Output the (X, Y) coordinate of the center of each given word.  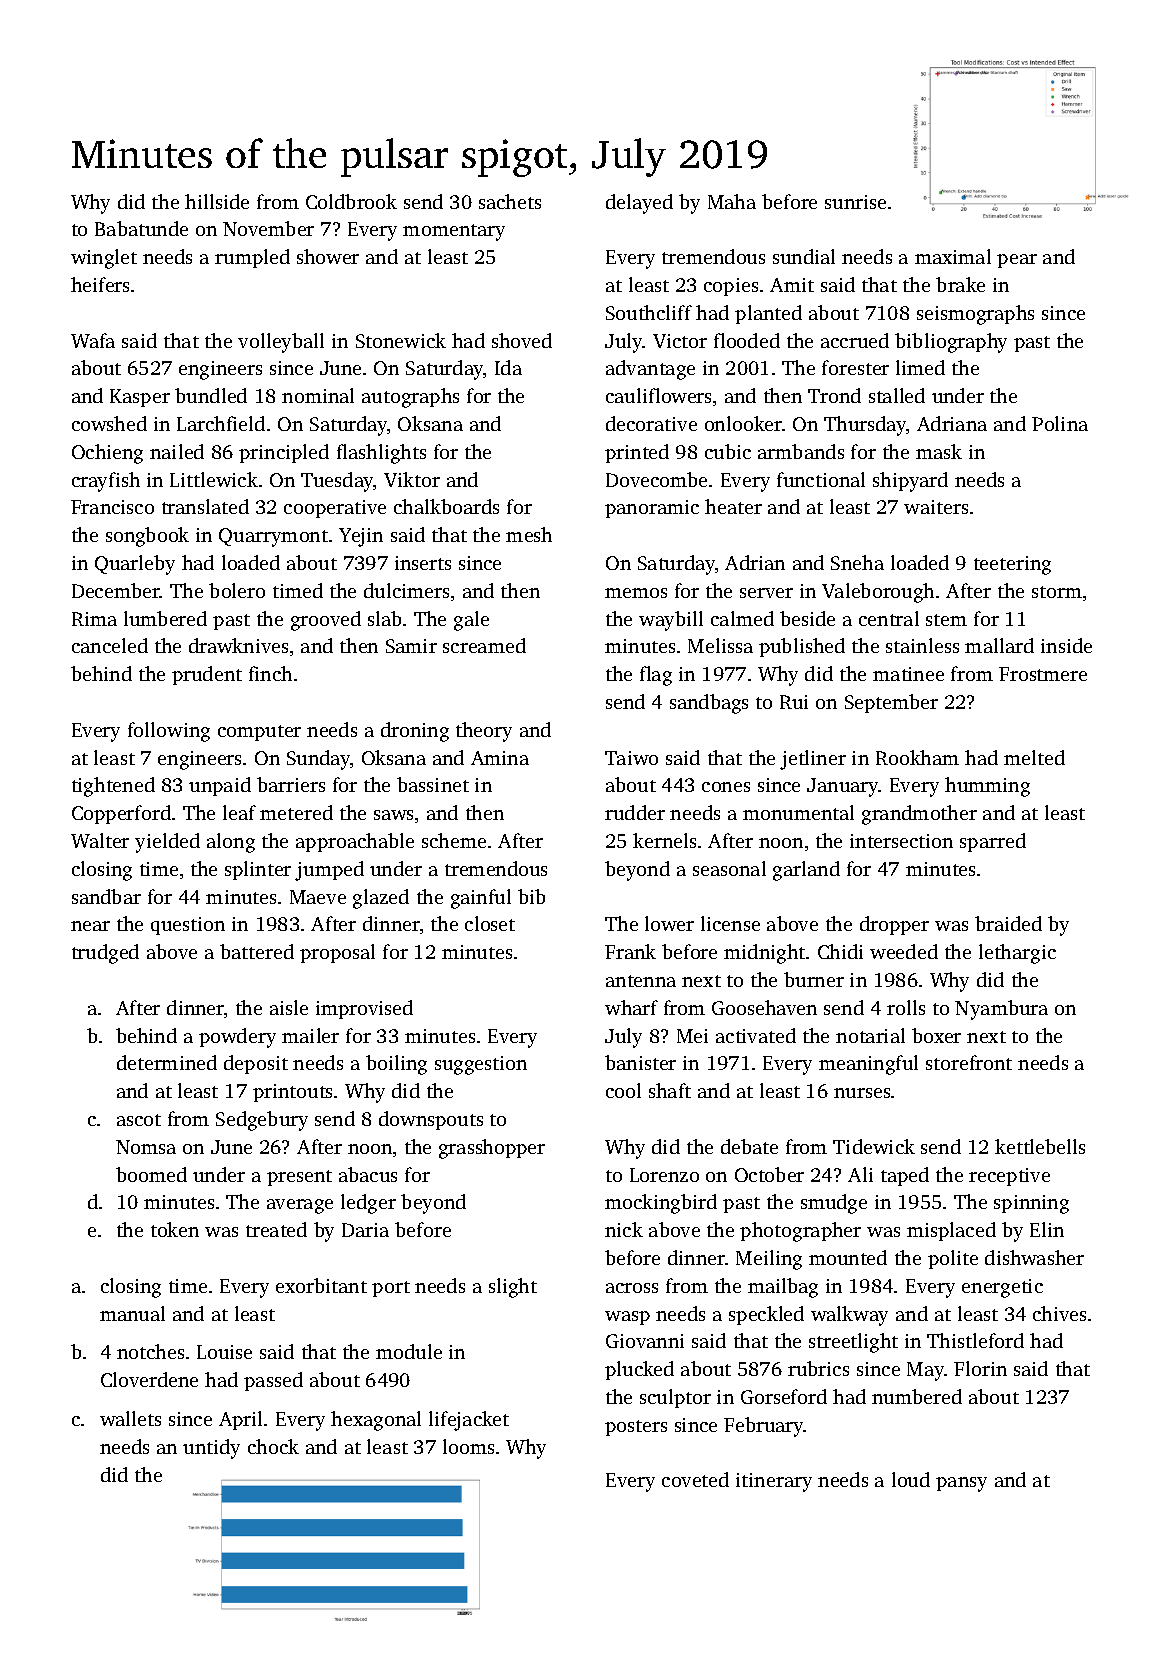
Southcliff (649, 312)
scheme (454, 840)
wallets (130, 1418)
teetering (1012, 565)
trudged (105, 954)
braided (1008, 923)
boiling (396, 1065)
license (730, 923)
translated (205, 506)
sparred (993, 842)
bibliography (951, 343)
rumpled (252, 258)
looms (468, 1446)
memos (636, 593)
